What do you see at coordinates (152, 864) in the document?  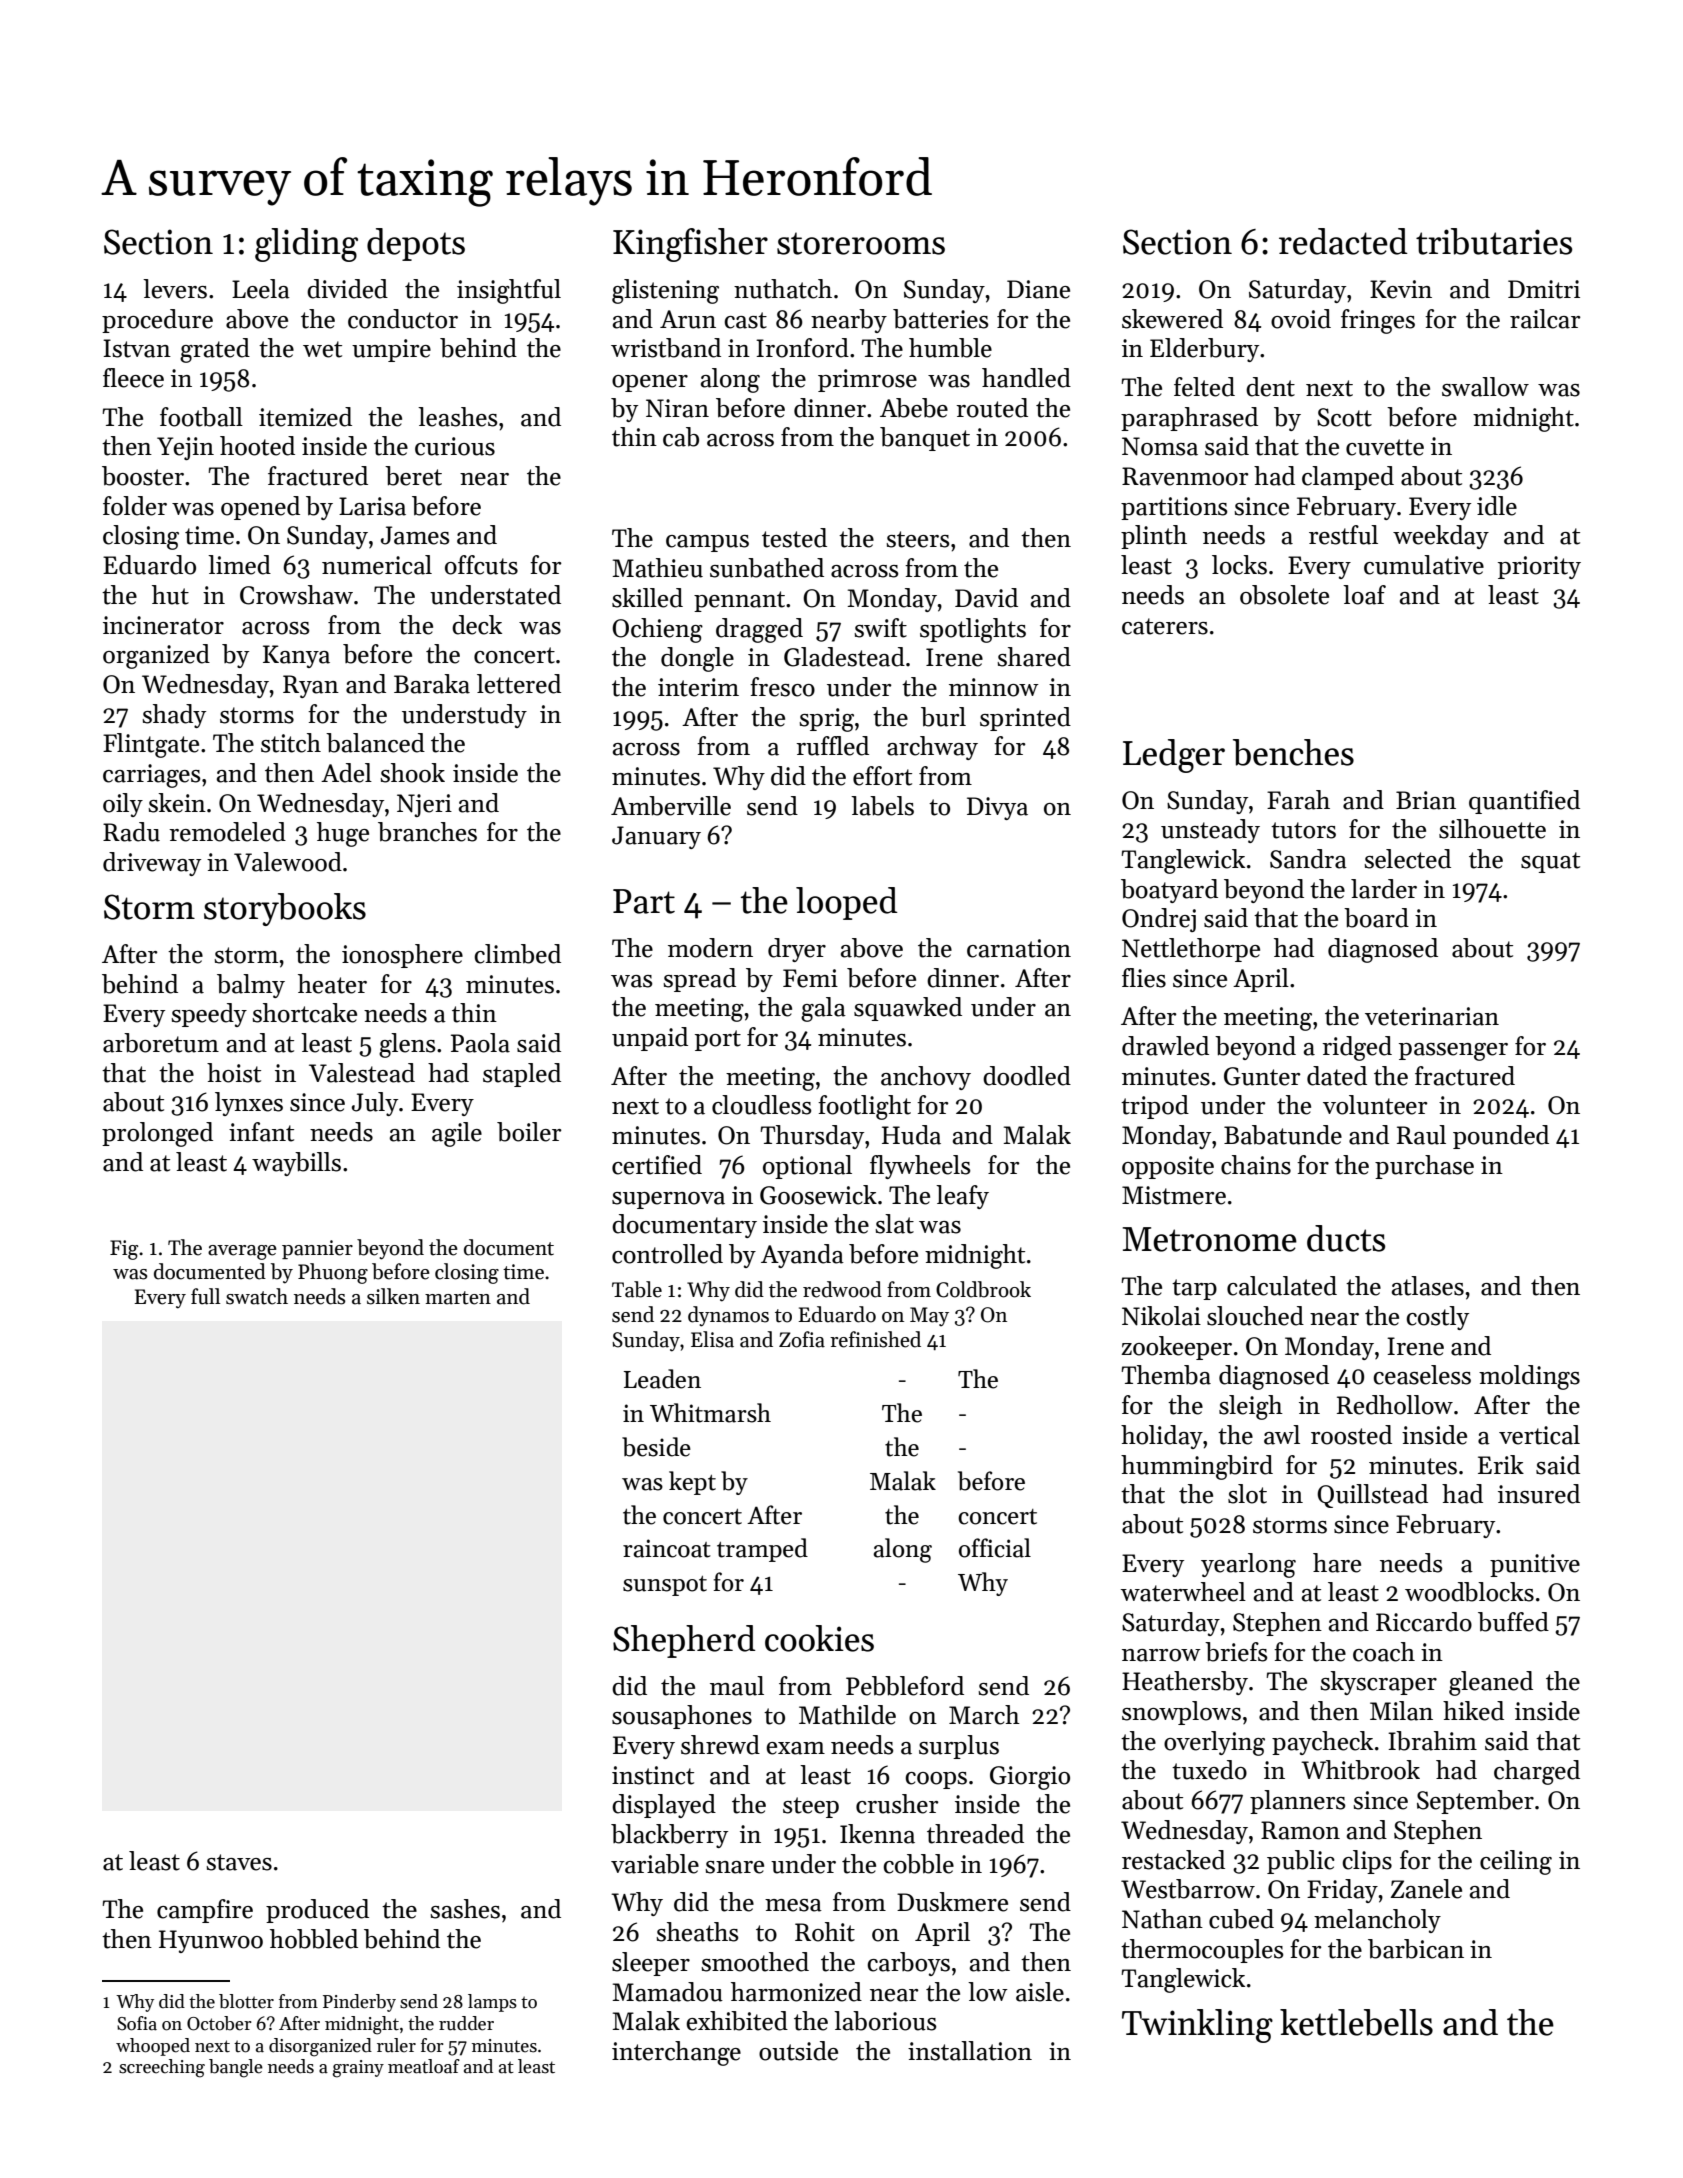 I see `driveway` at bounding box center [152, 864].
